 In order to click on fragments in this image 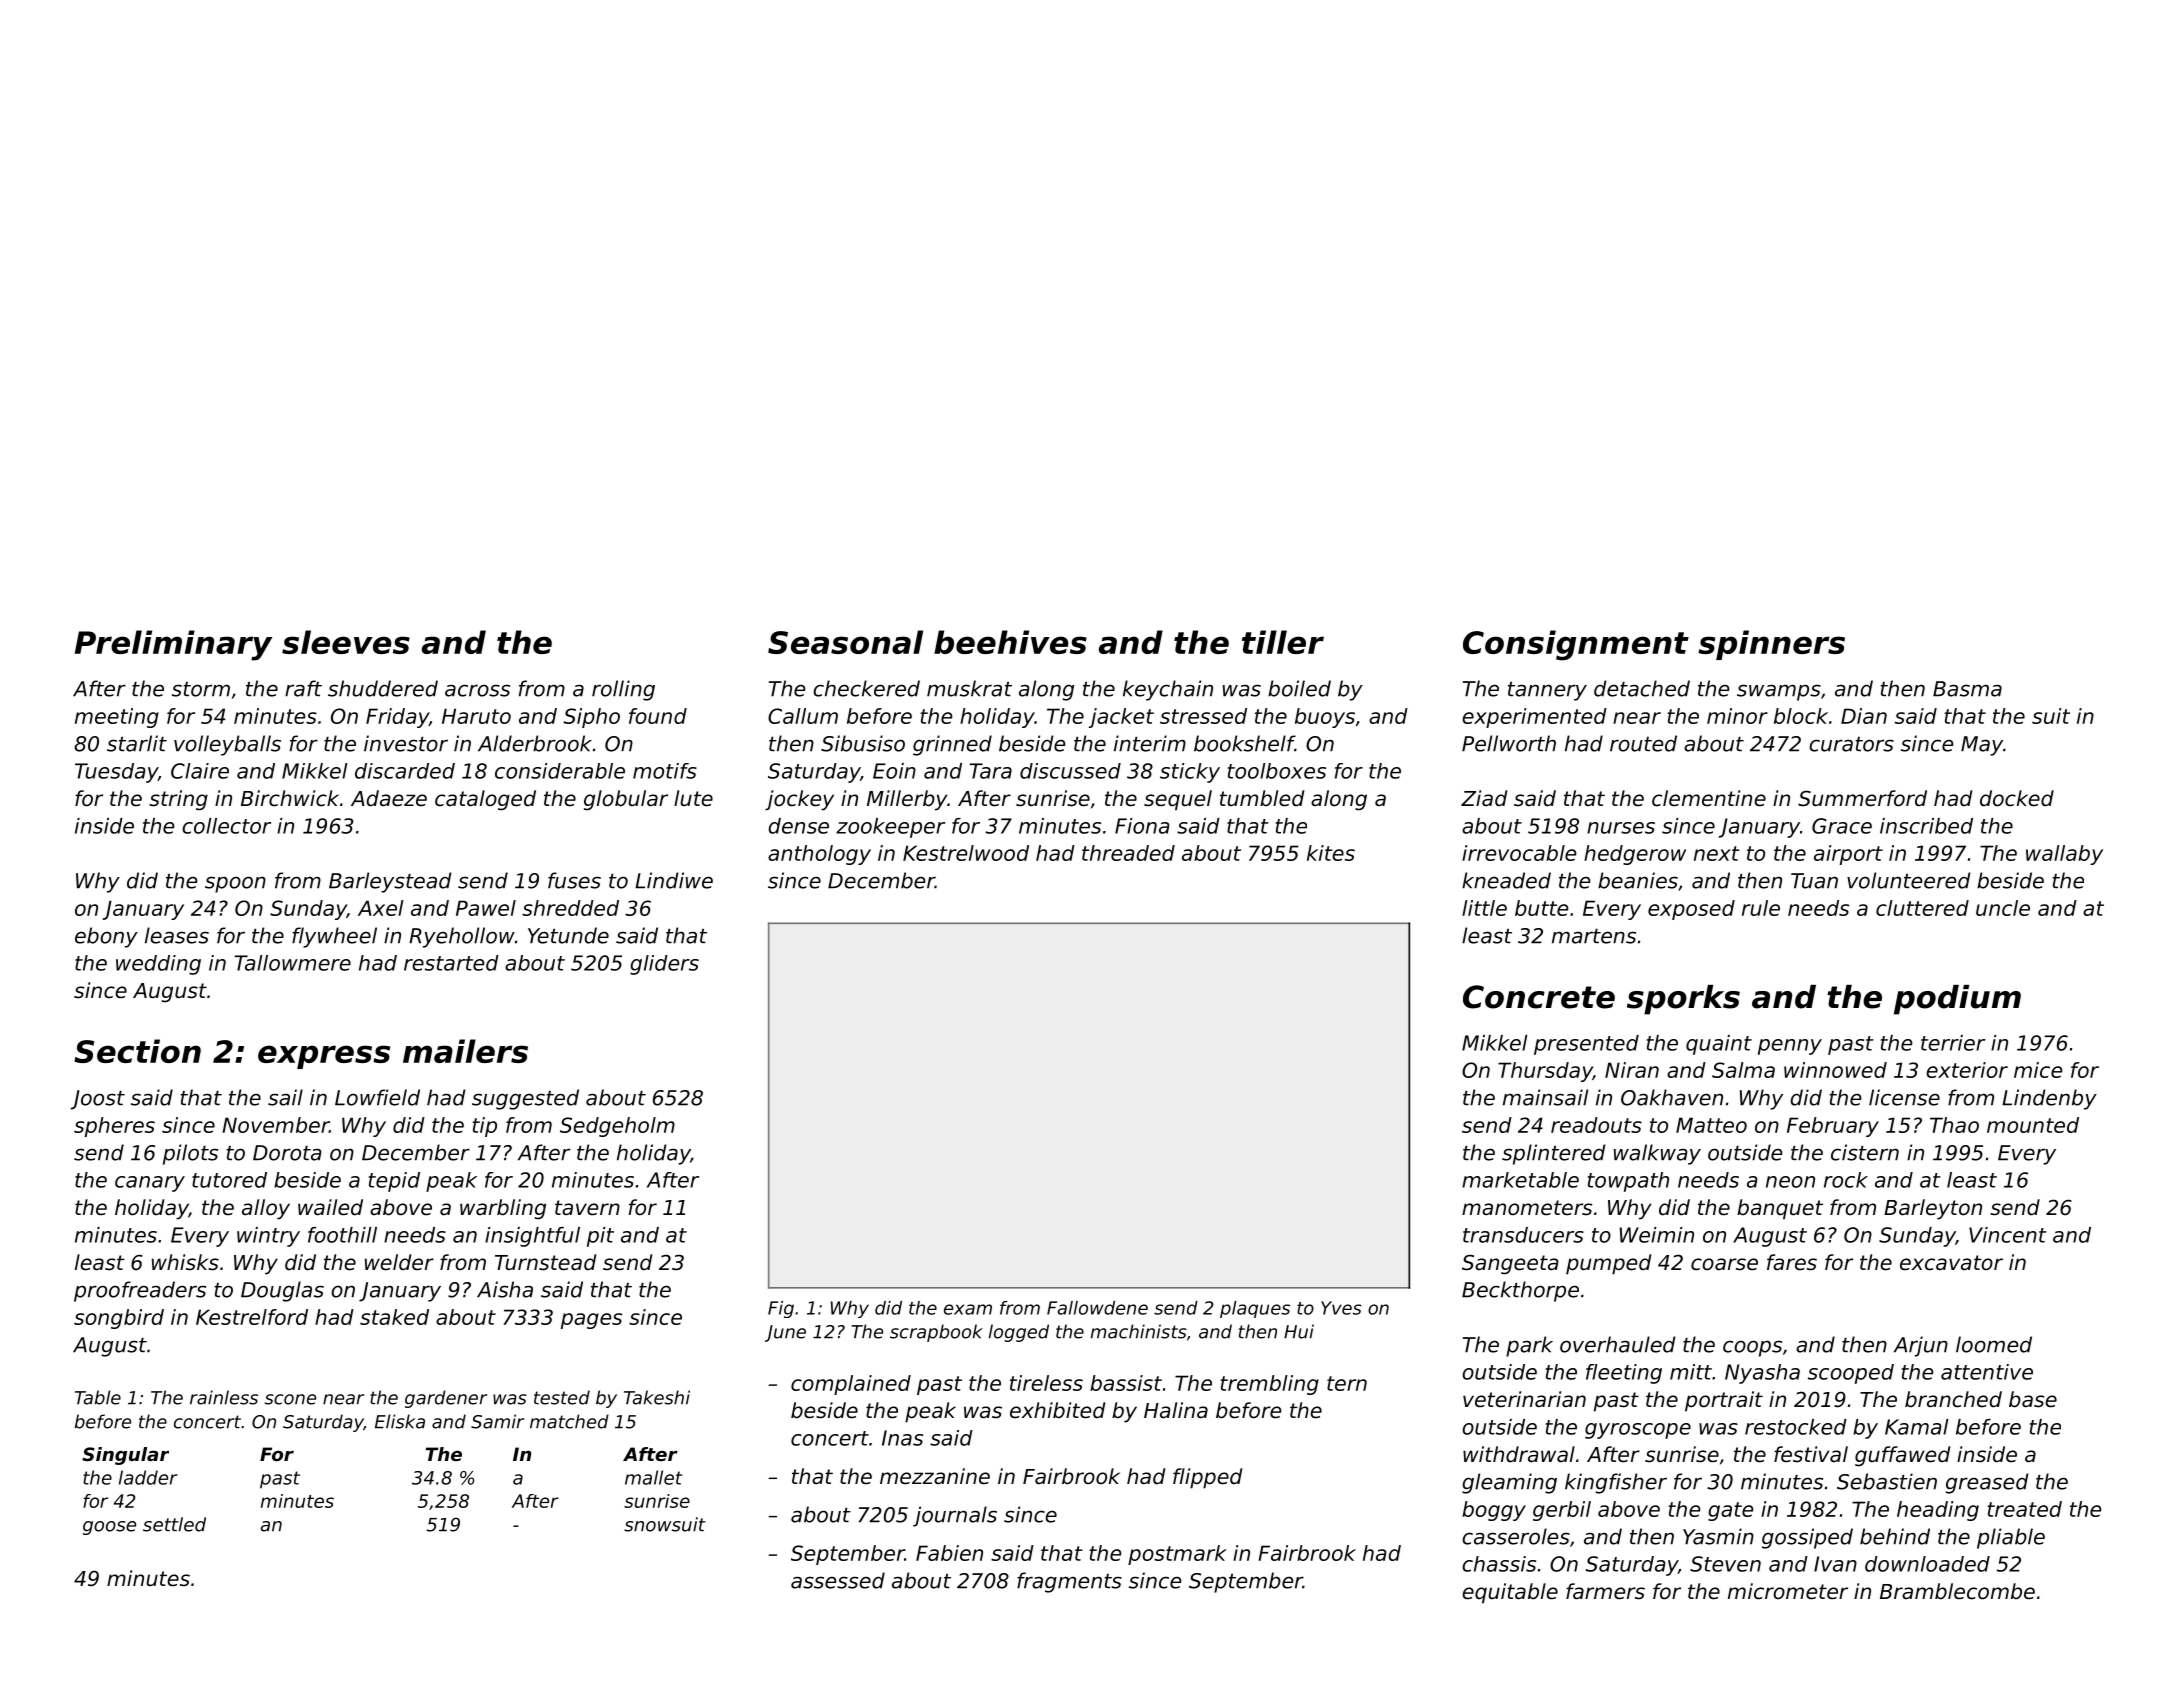, I will do `click(1069, 1582)`.
